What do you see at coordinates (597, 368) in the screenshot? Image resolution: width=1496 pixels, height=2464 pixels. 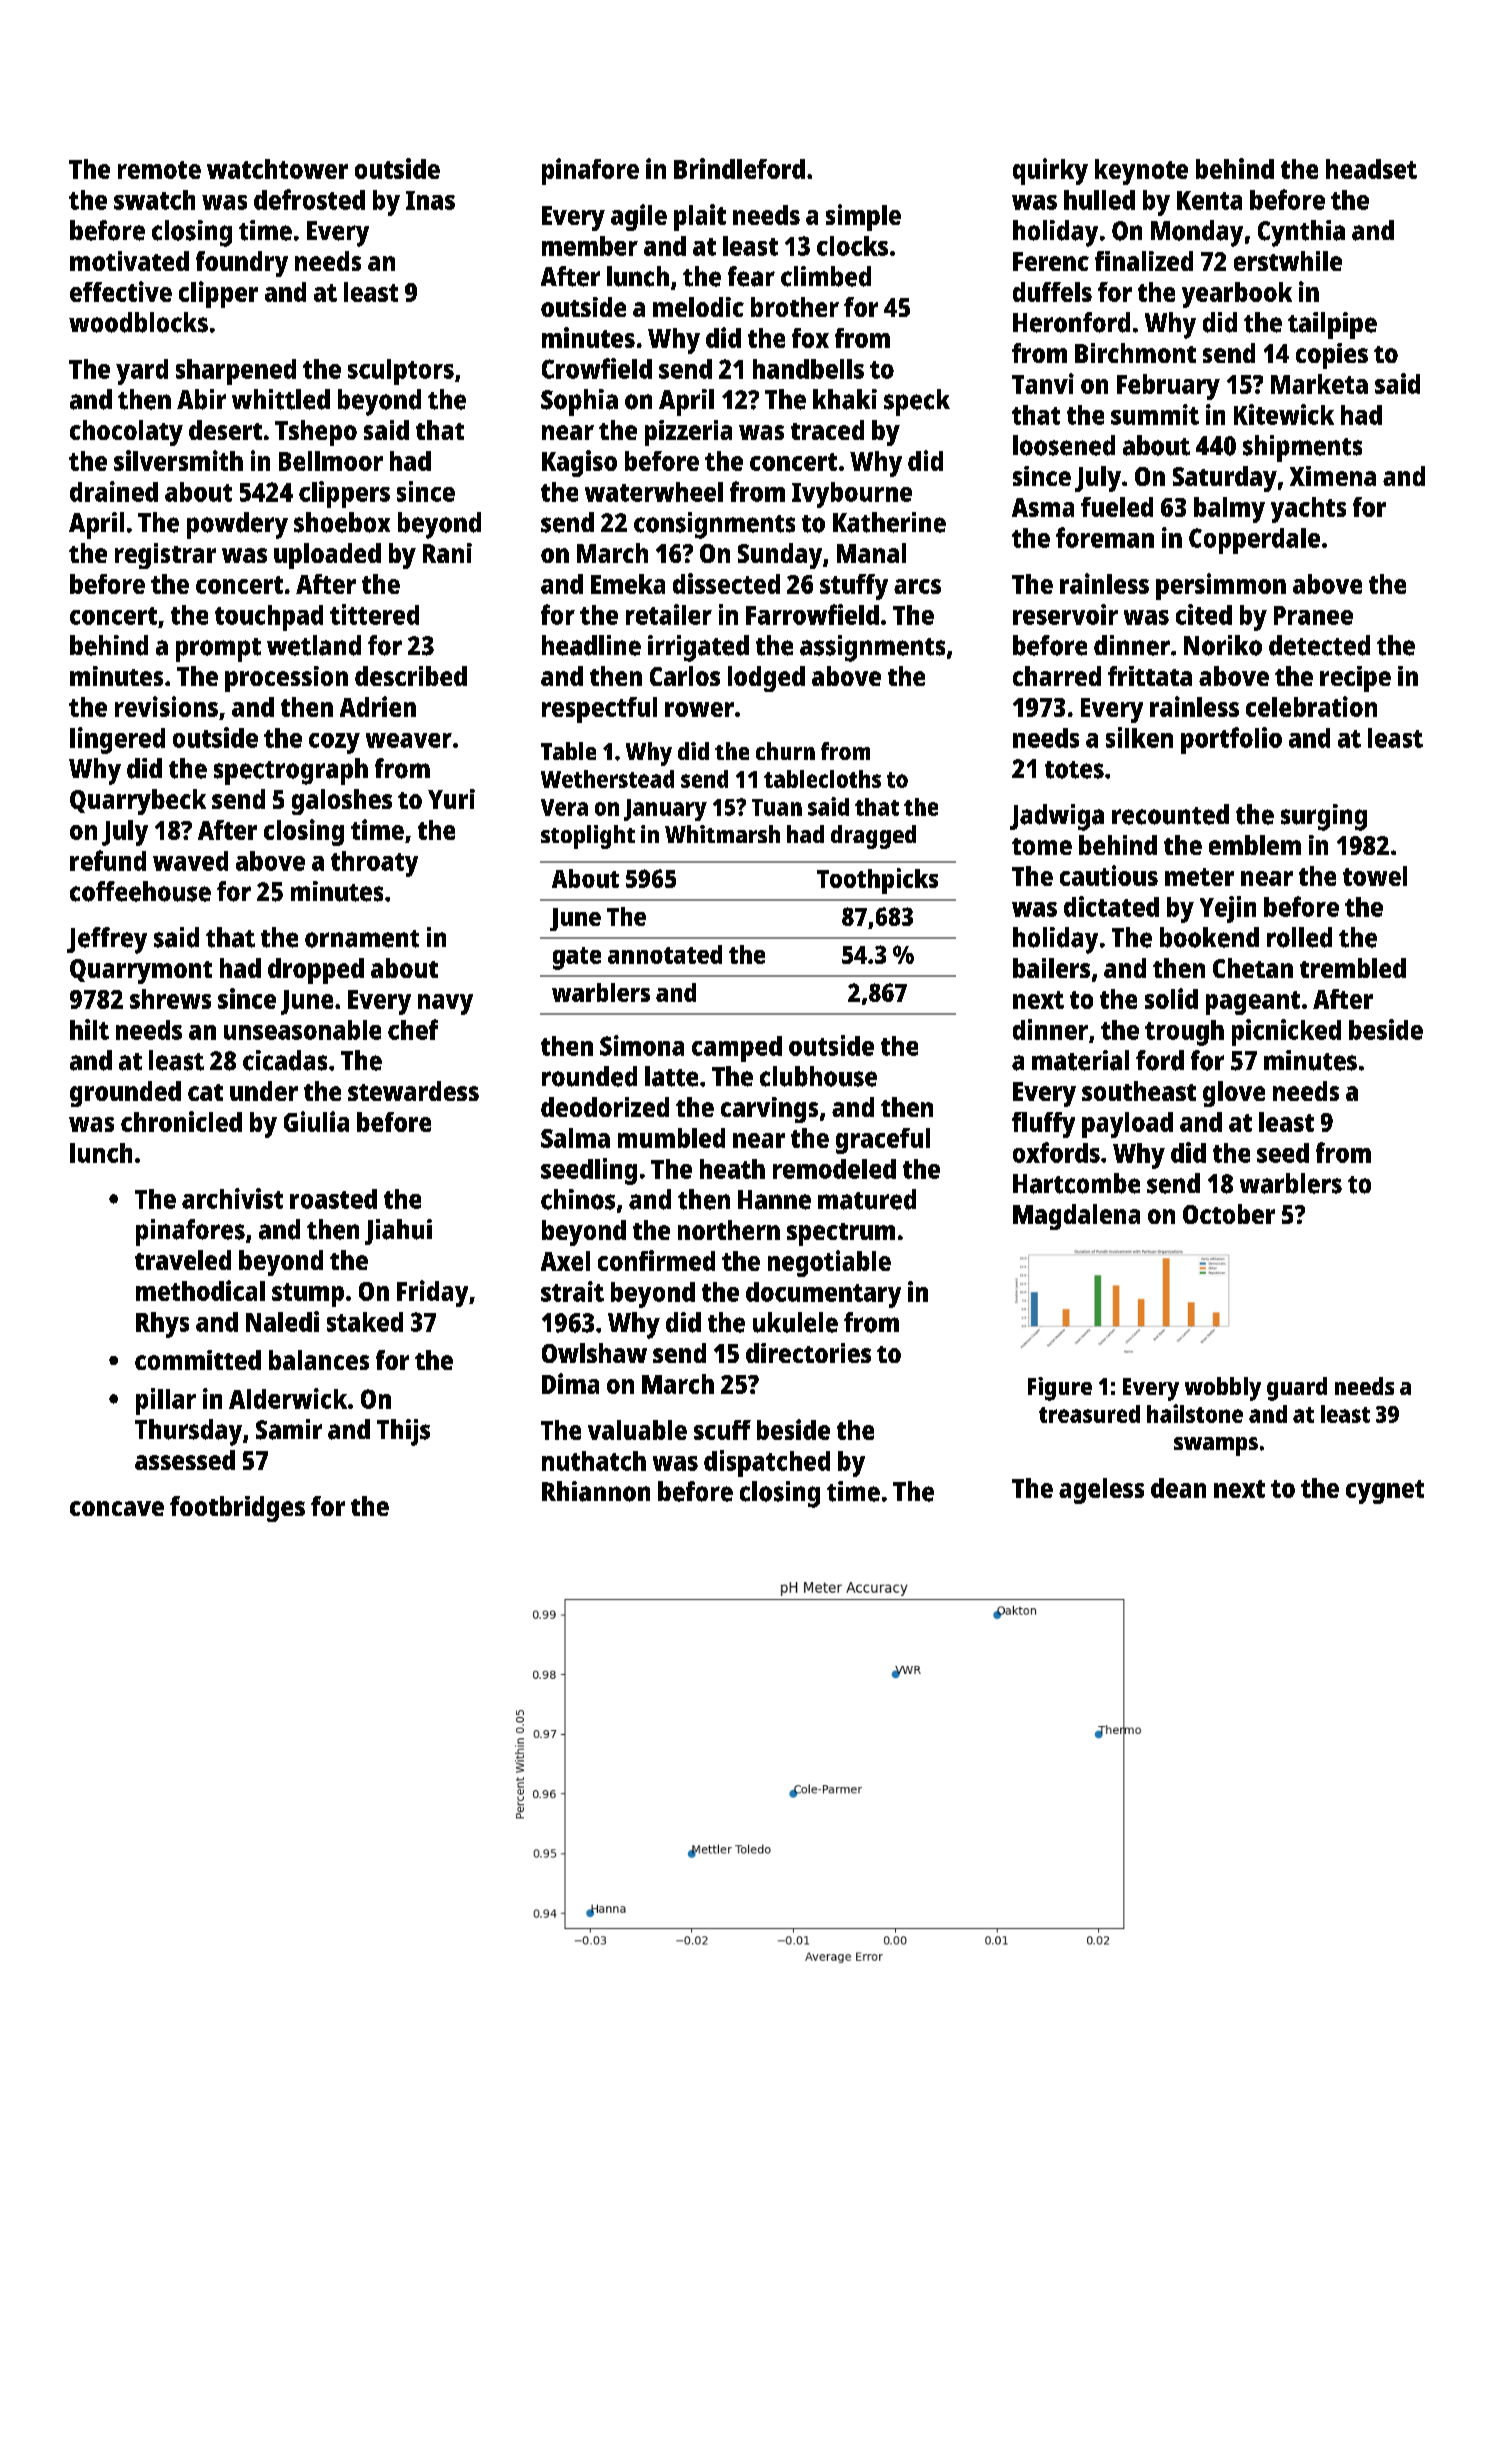 I see `Crowfield` at bounding box center [597, 368].
